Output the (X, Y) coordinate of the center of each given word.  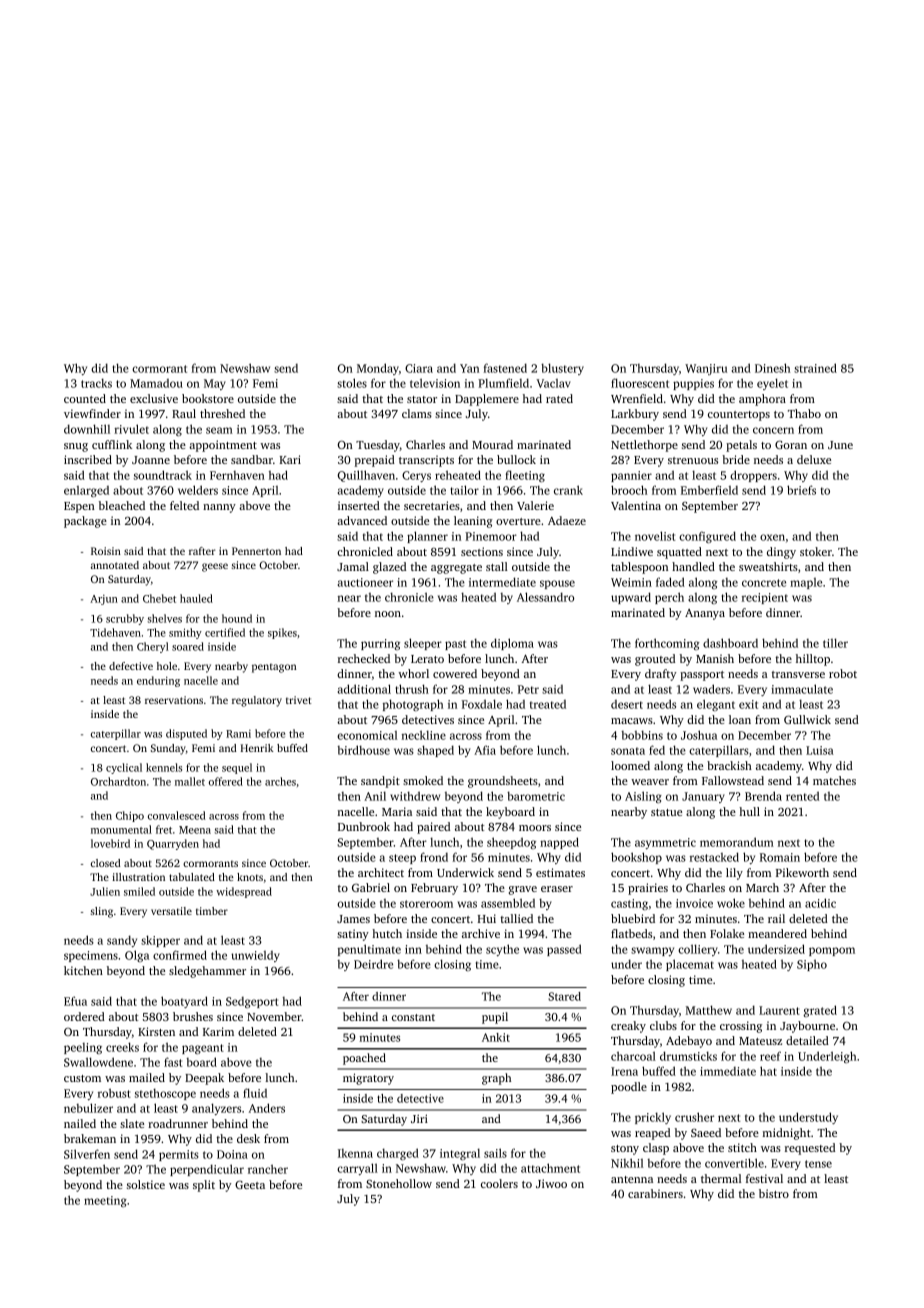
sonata (628, 751)
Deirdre (373, 964)
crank (568, 490)
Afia (485, 750)
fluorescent (640, 383)
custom (82, 1078)
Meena (195, 830)
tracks (96, 383)
